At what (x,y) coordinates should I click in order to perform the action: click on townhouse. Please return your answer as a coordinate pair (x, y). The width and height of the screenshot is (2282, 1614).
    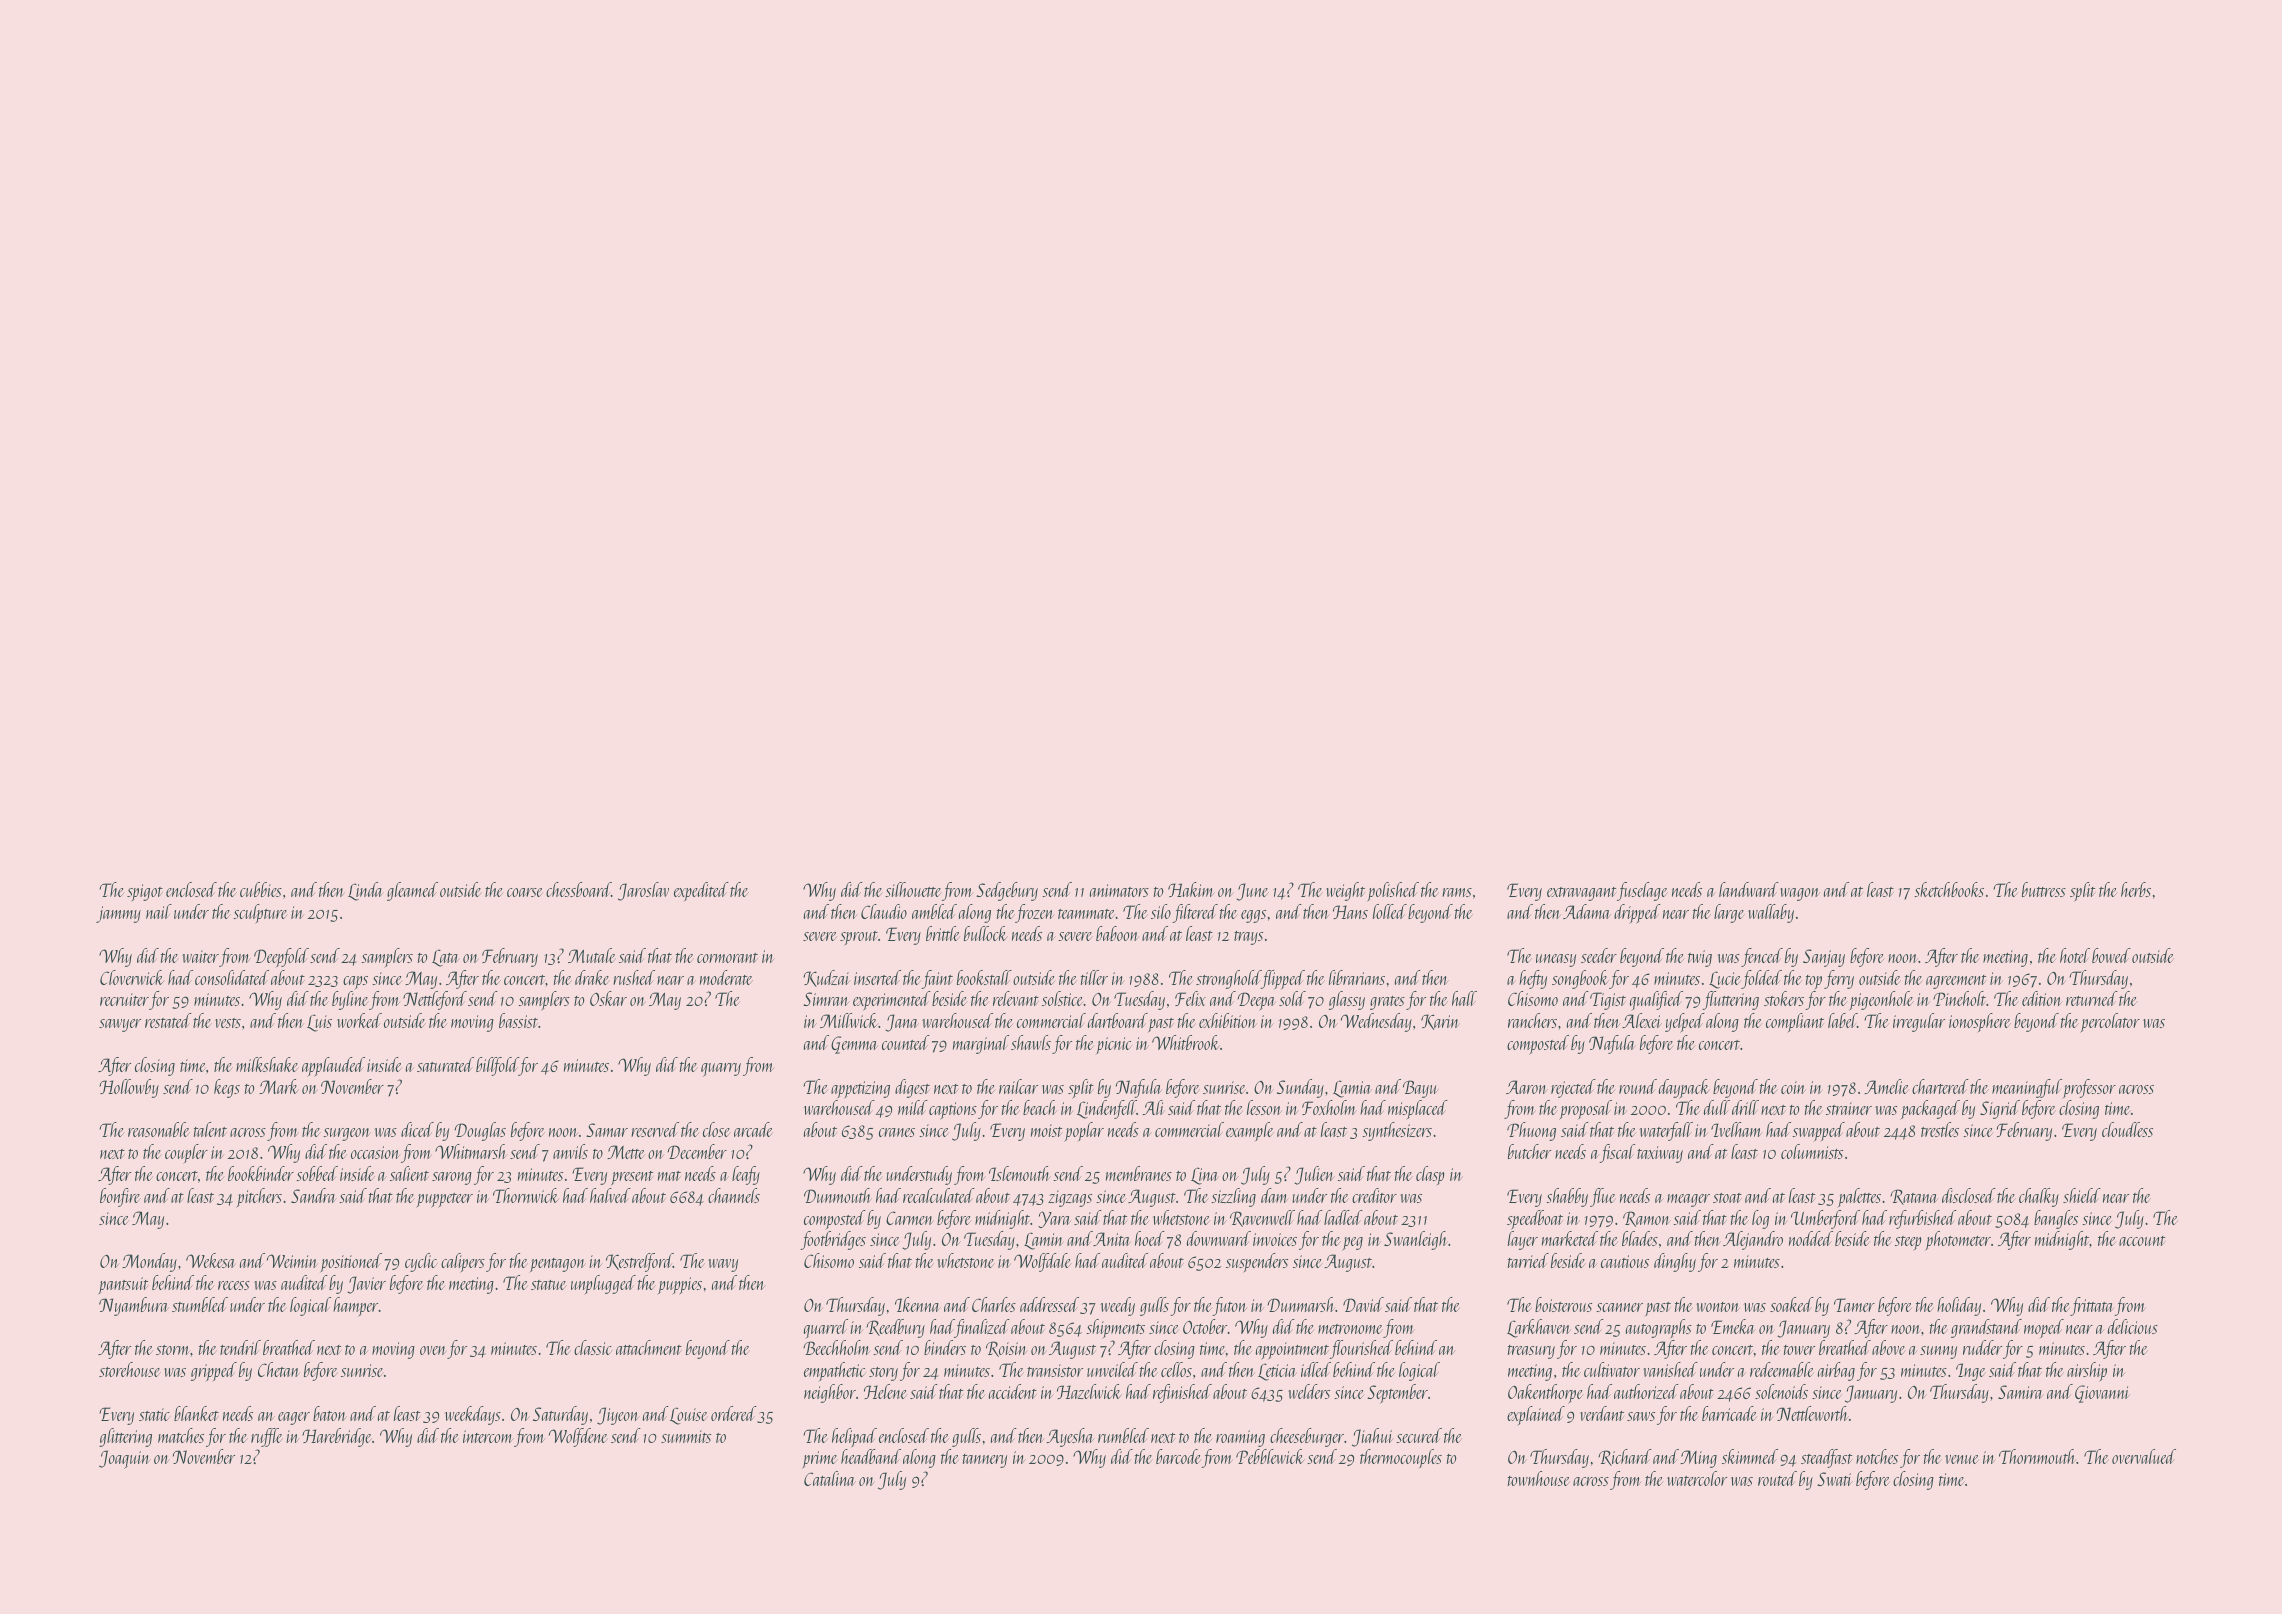
    Looking at the image, I should click on (1538, 1478).
